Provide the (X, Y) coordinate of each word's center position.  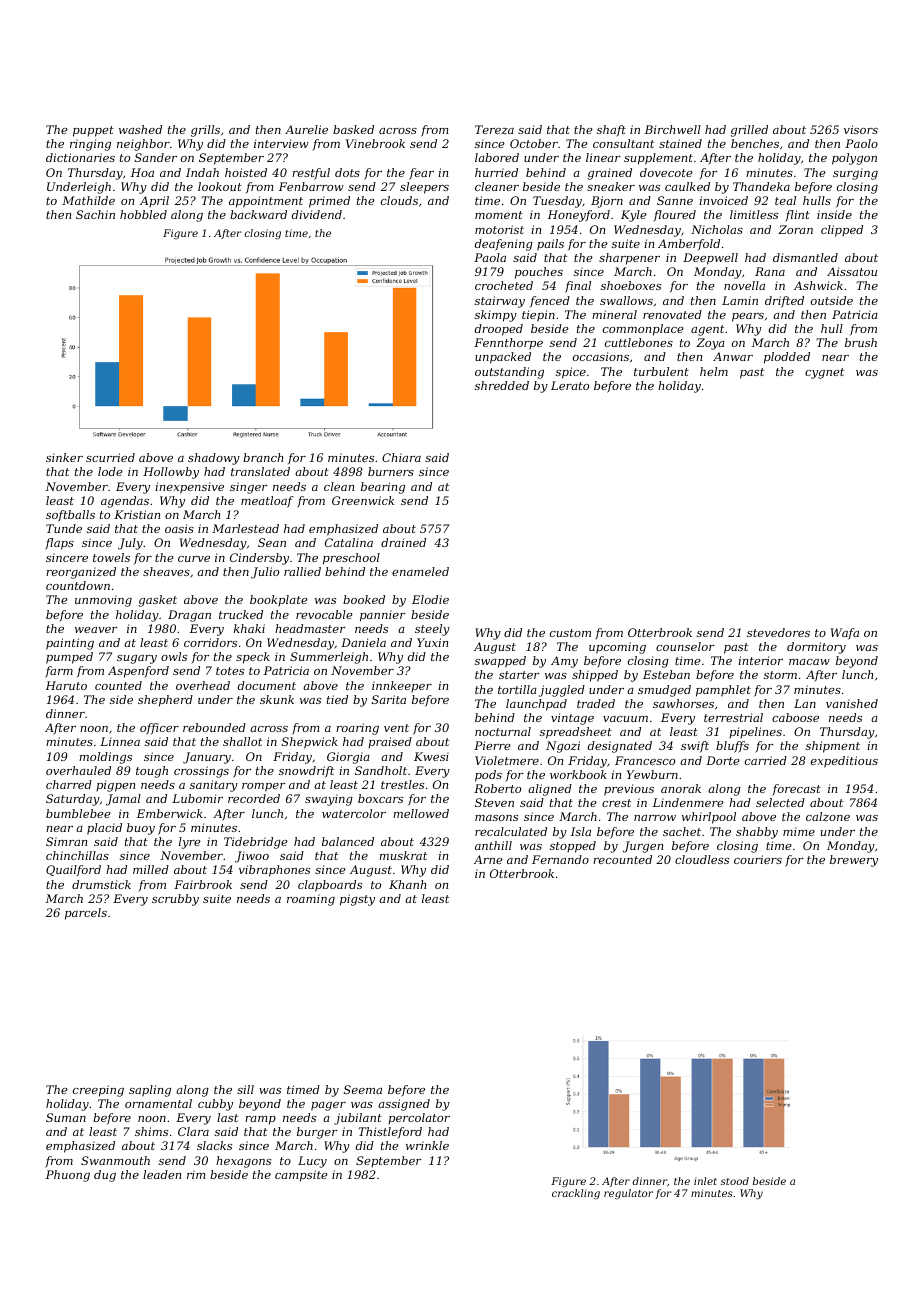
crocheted (504, 285)
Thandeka (761, 186)
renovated (672, 314)
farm (59, 672)
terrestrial (733, 717)
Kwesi (431, 756)
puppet (93, 131)
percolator (419, 1118)
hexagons (243, 1162)
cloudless (702, 859)
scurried (110, 457)
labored (497, 157)
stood (734, 1181)
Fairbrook (203, 884)
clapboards (330, 886)
